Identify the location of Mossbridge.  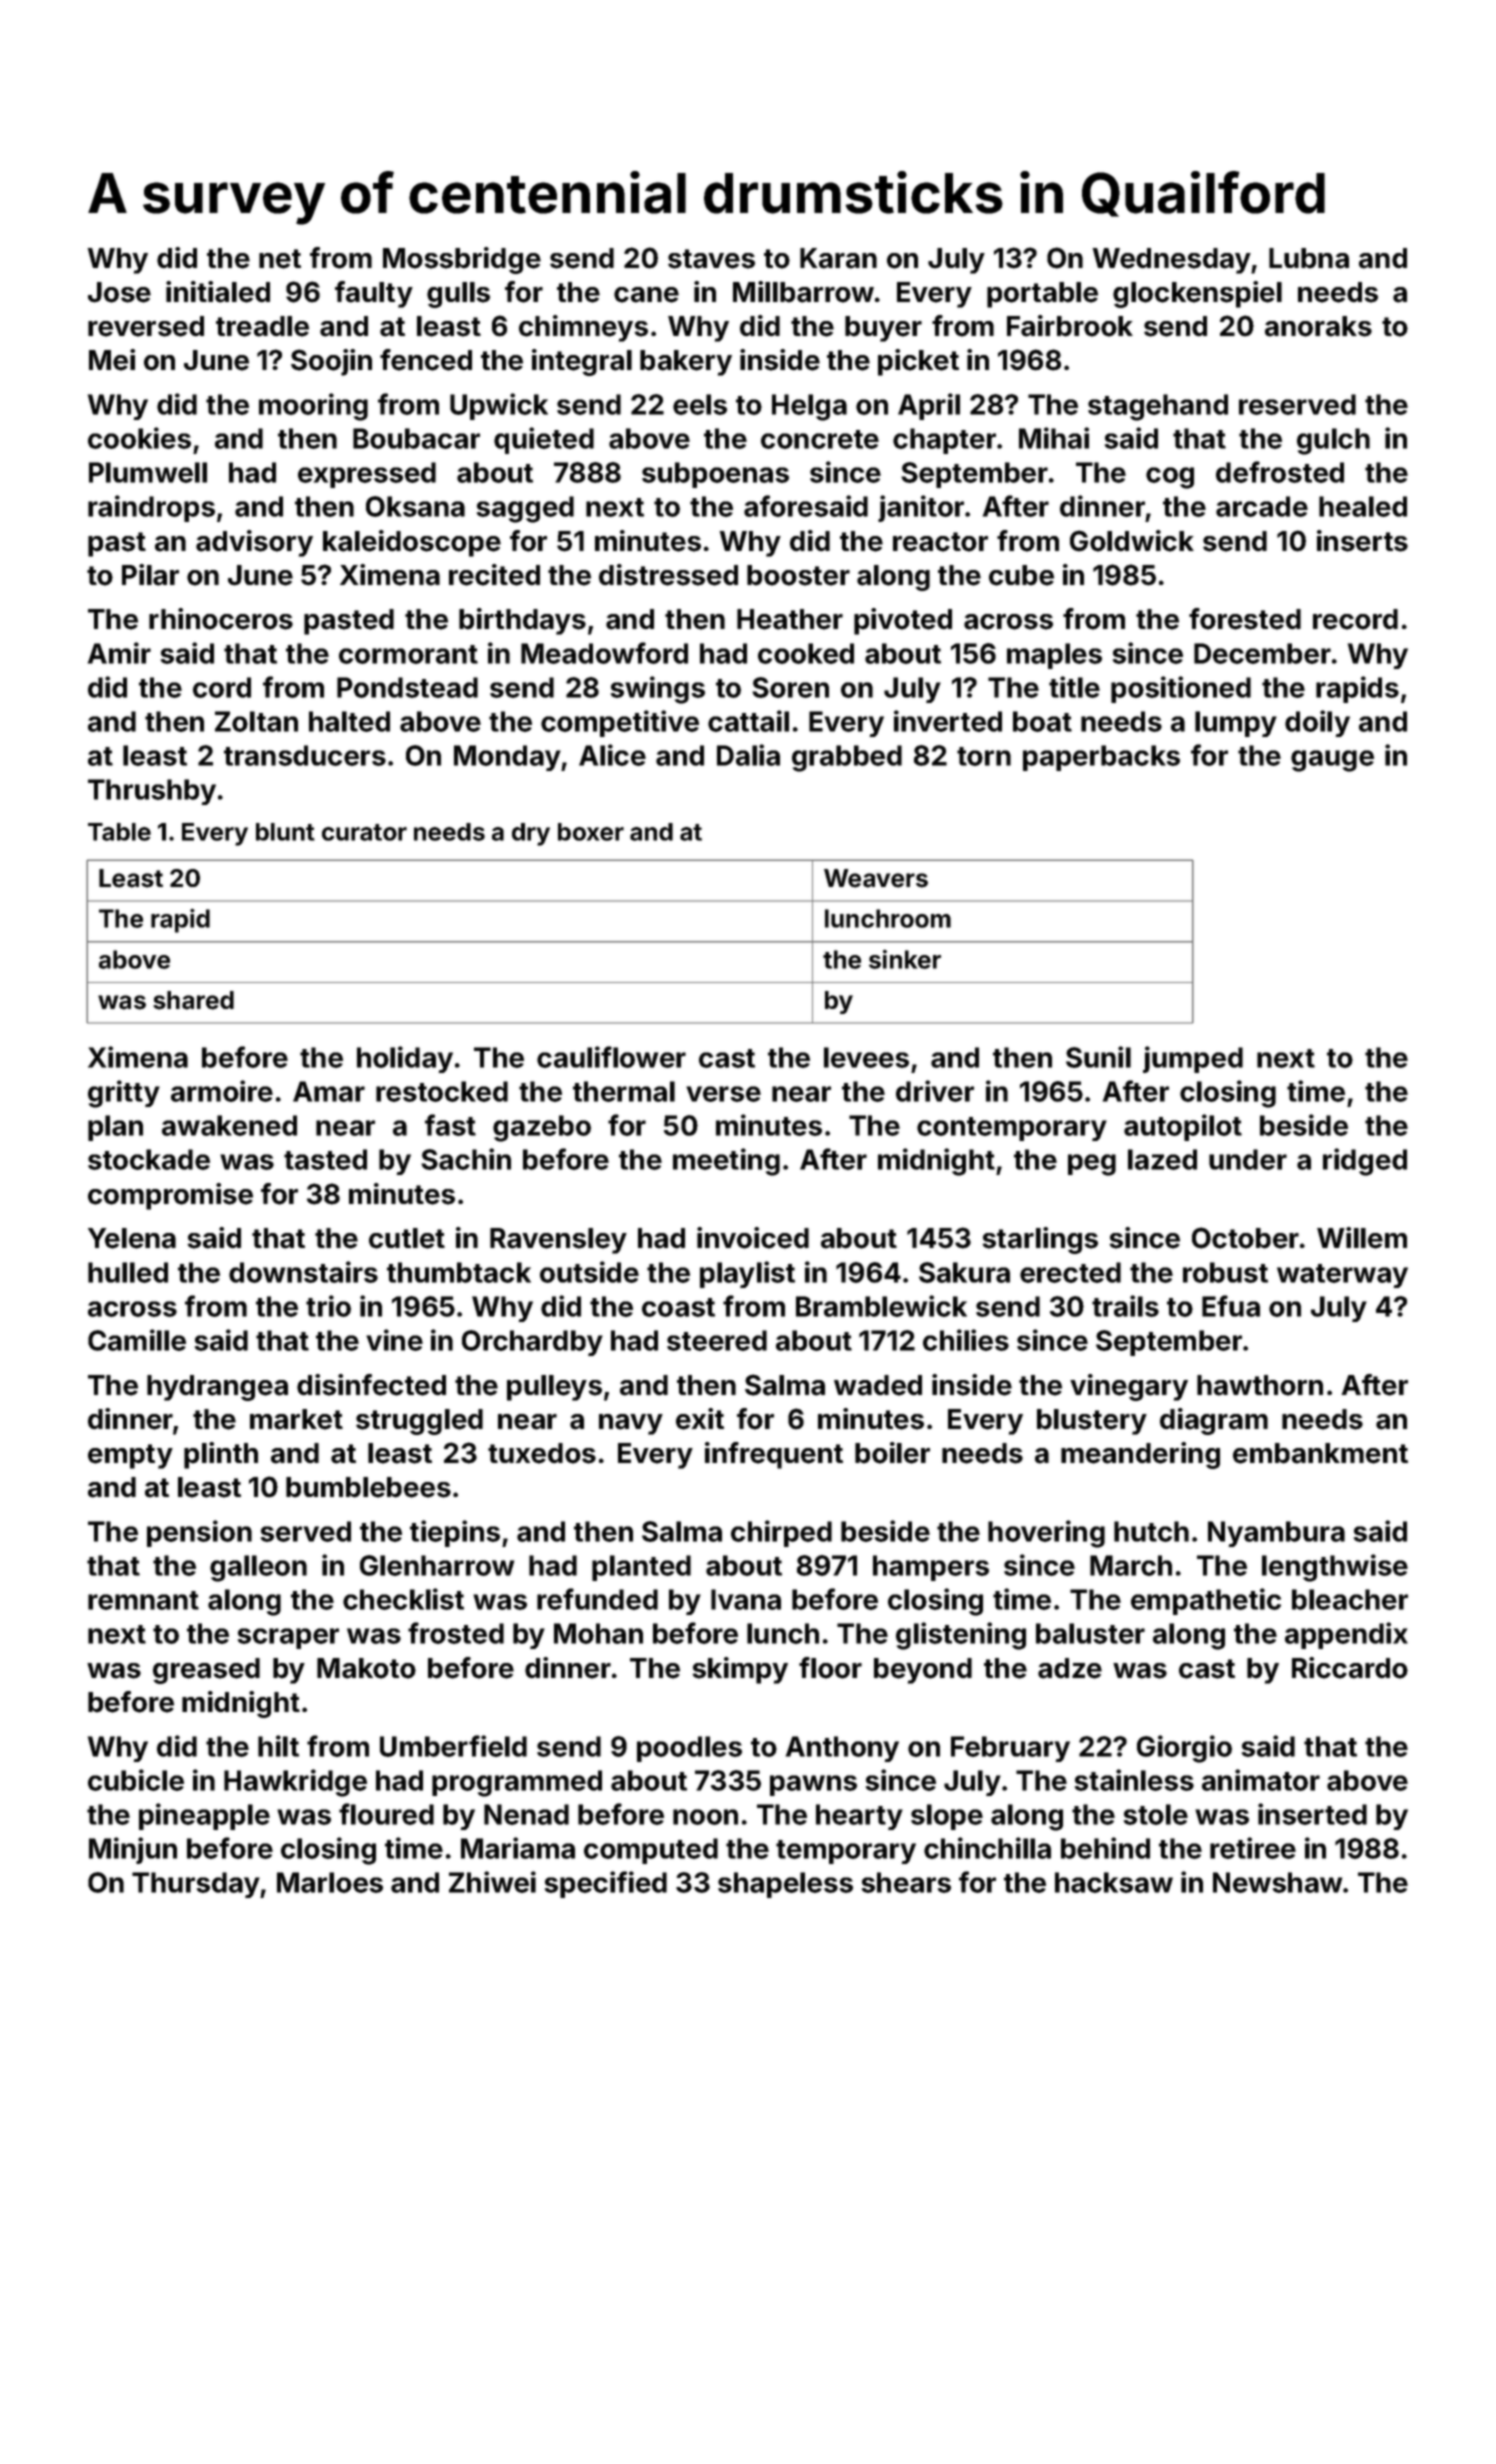
(462, 260).
